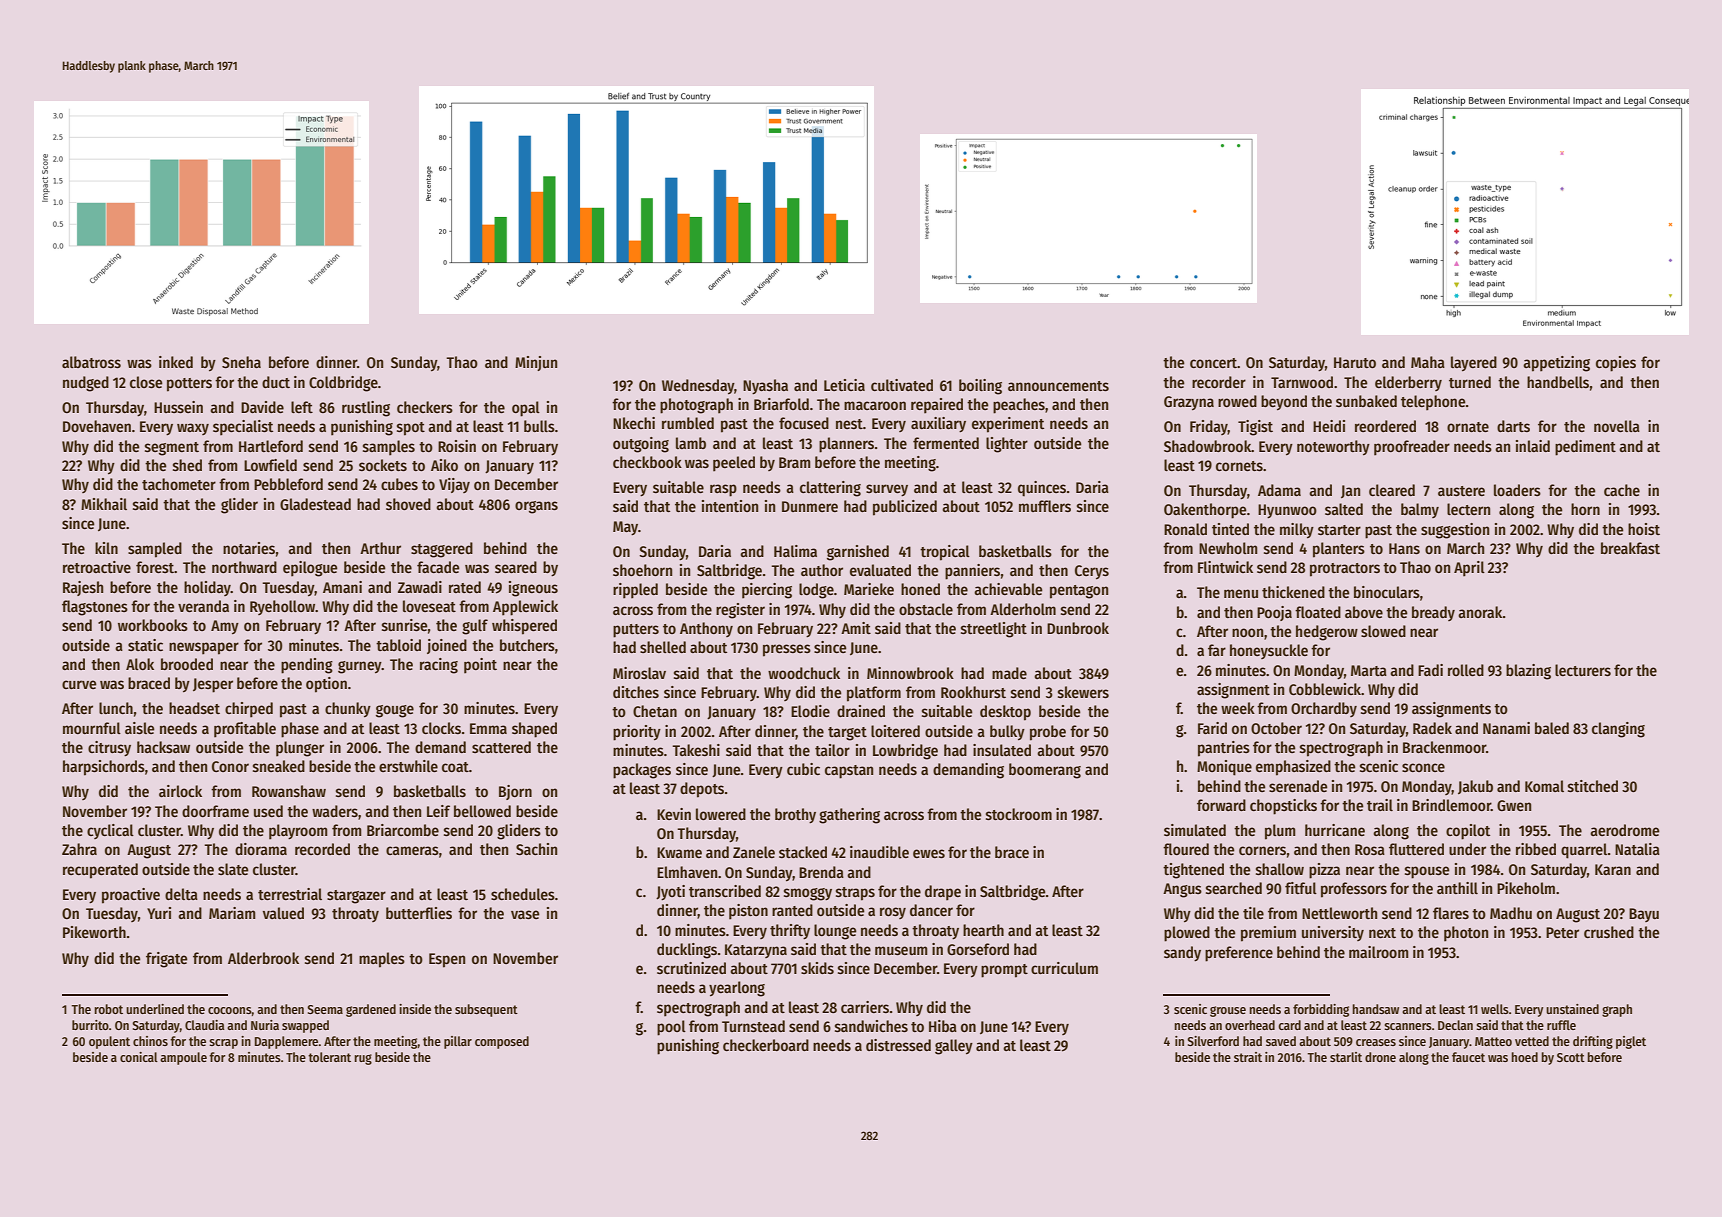 The width and height of the document is (1722, 1217). Describe the element at coordinates (647, 462) in the document. I see `checkbook` at that location.
